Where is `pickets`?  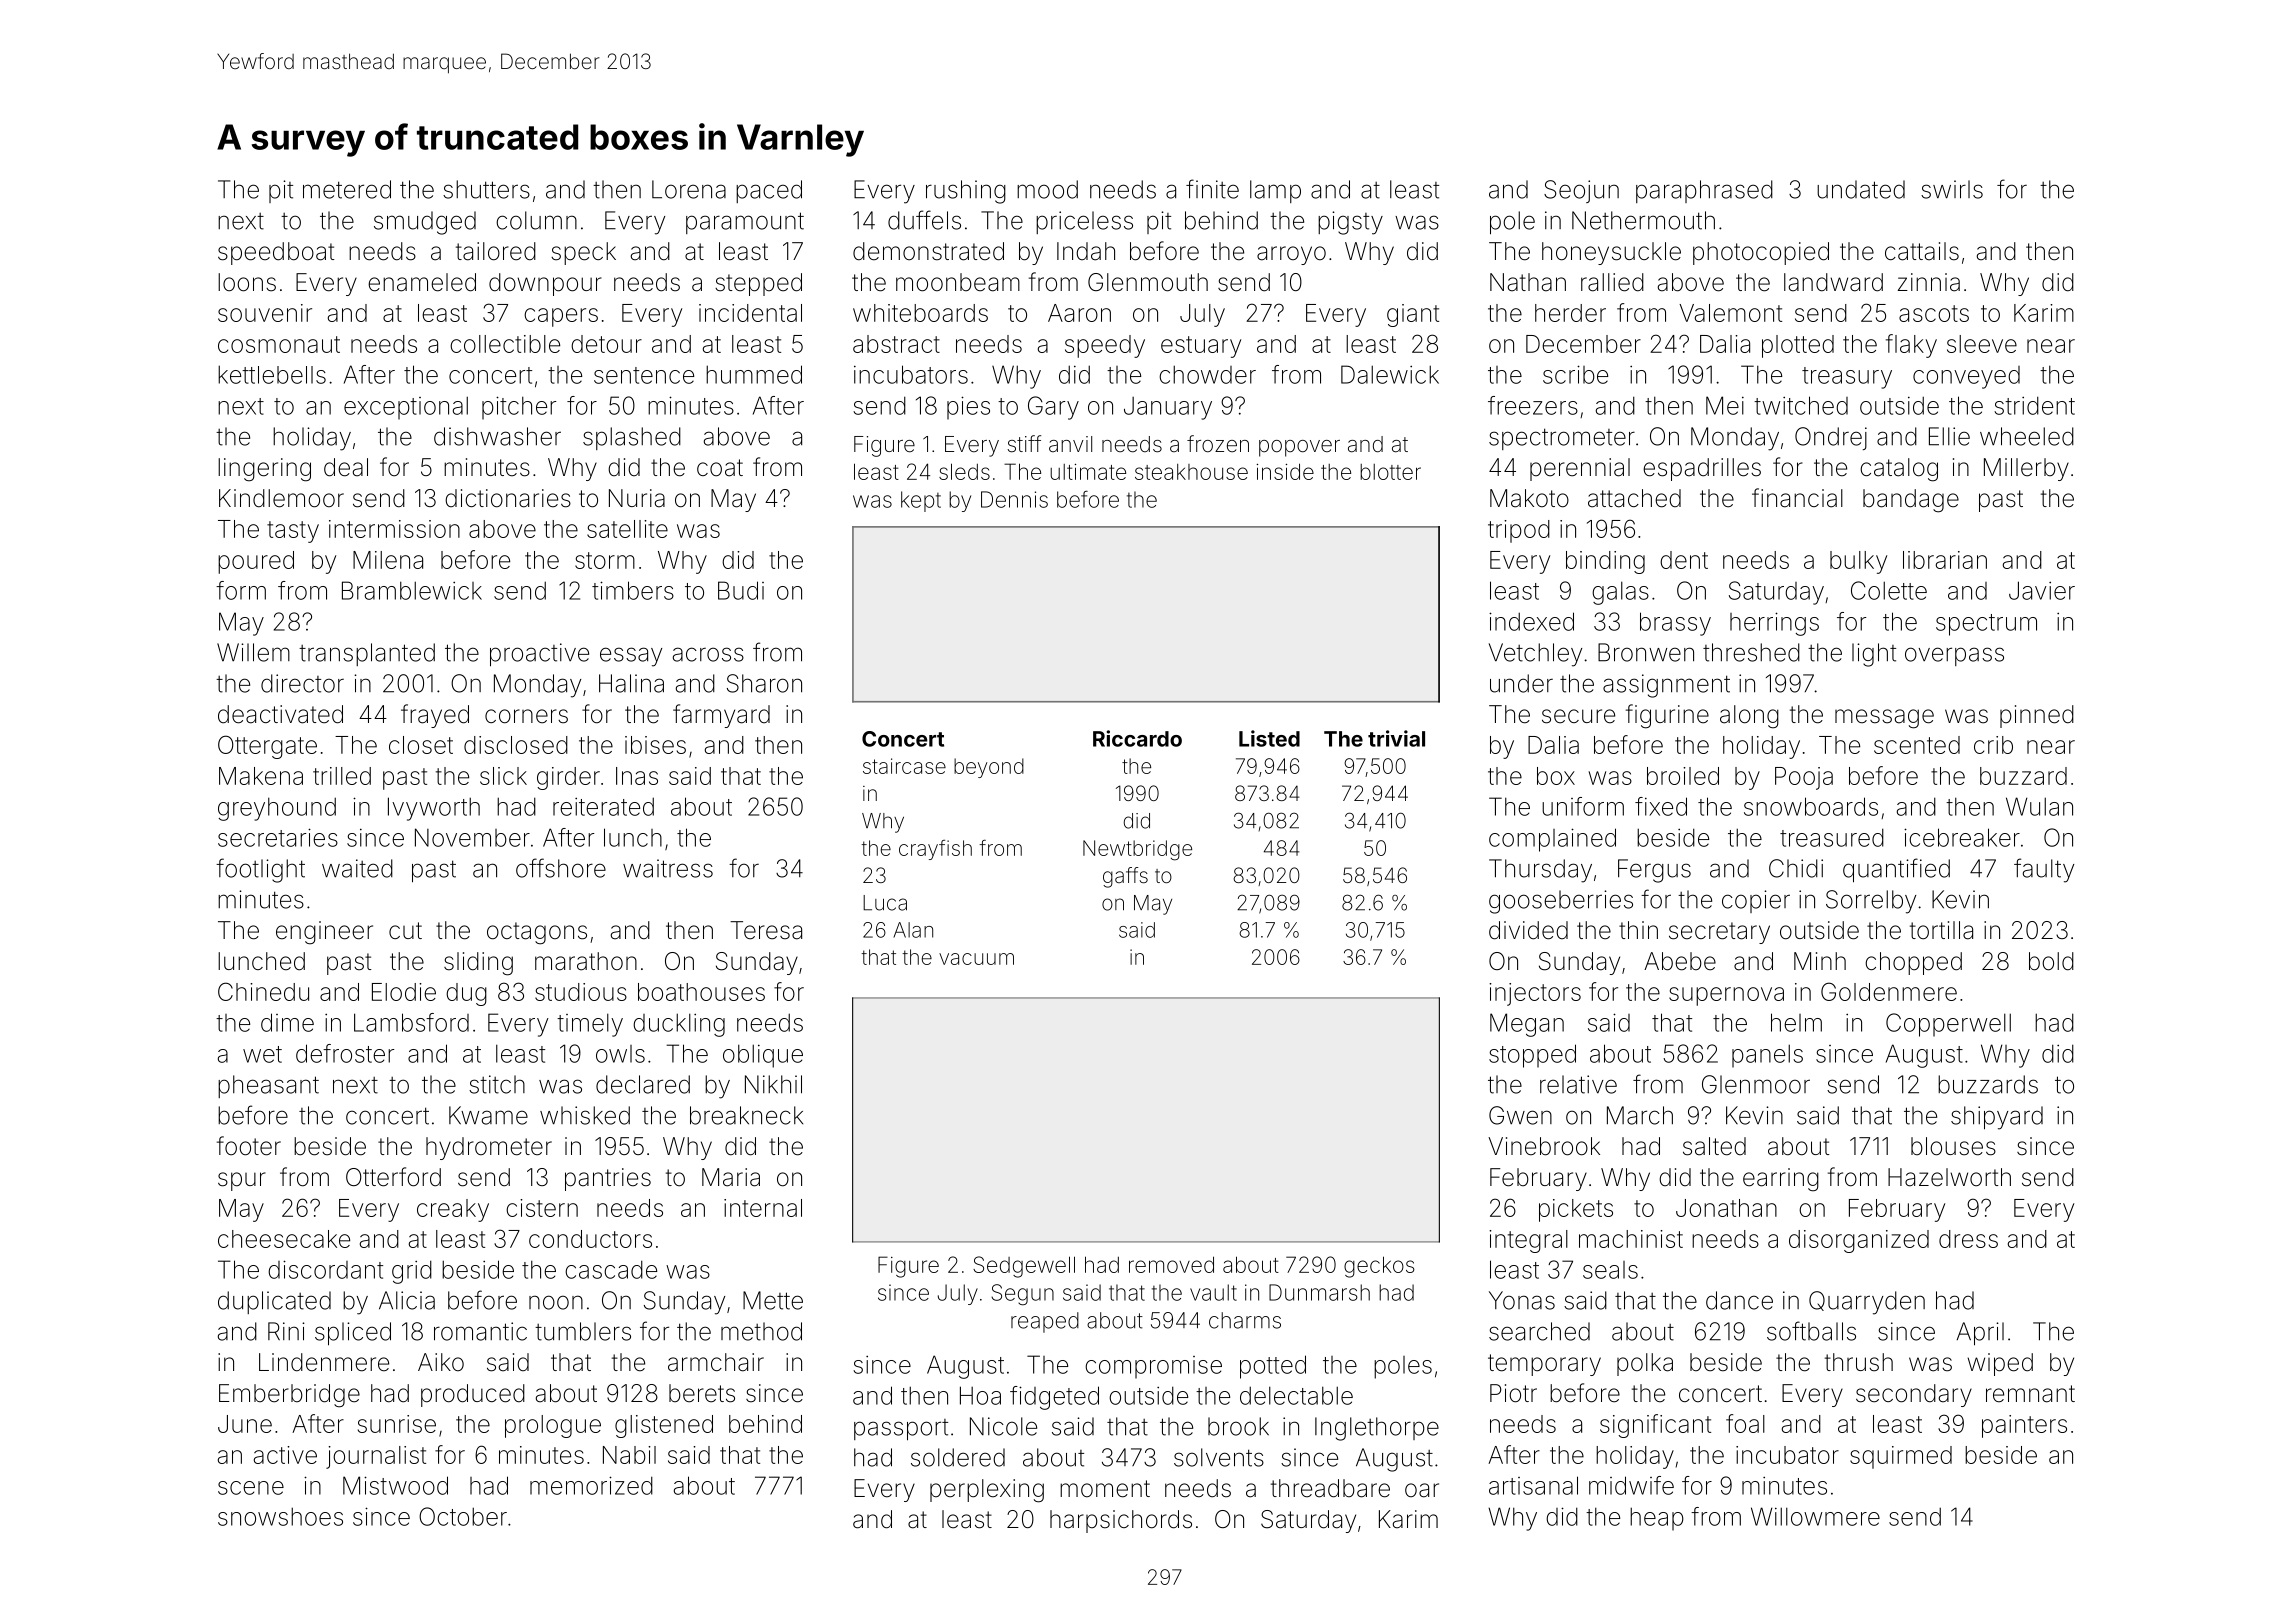
pickets is located at coordinates (1576, 1210).
